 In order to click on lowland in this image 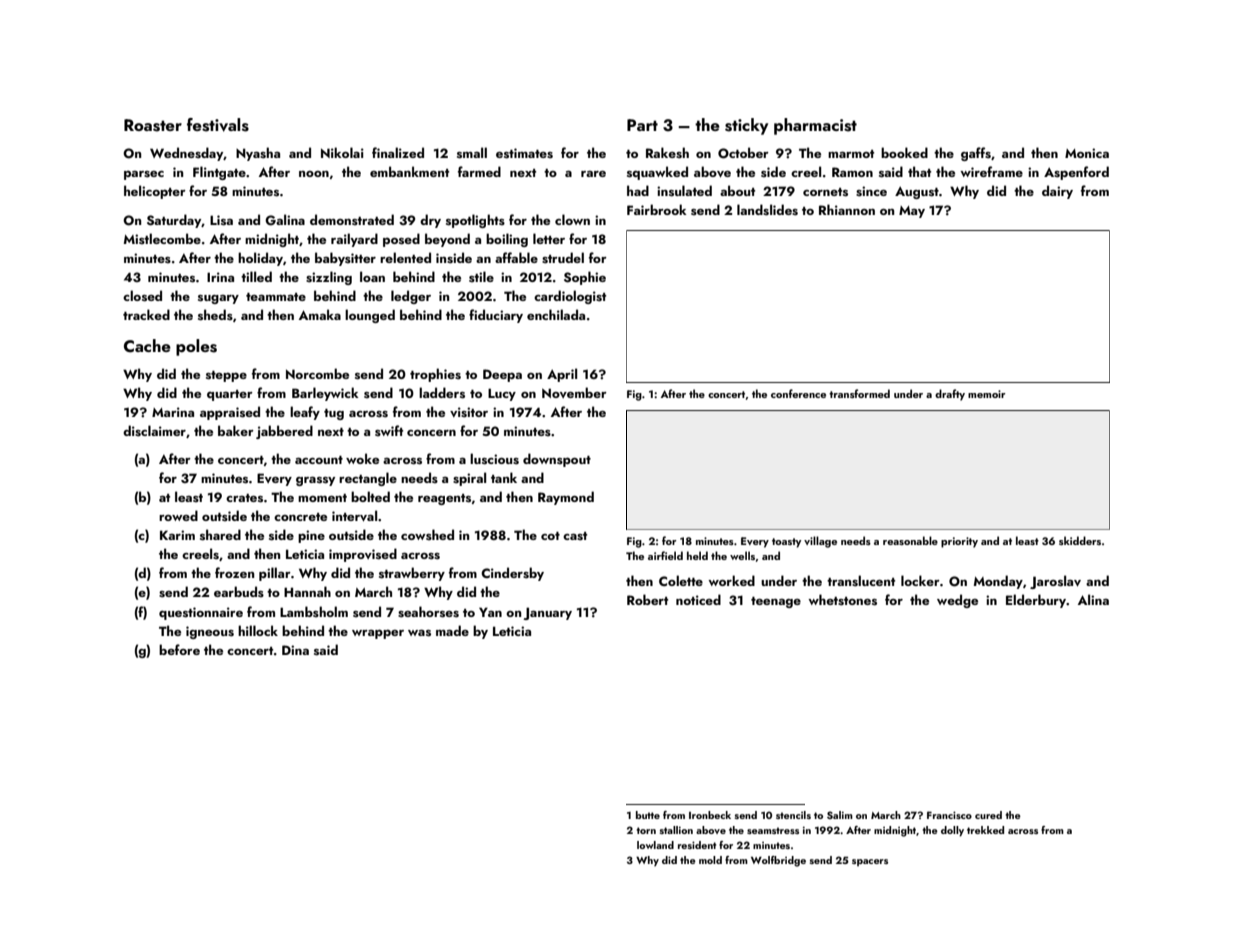, I will do `click(655, 845)`.
